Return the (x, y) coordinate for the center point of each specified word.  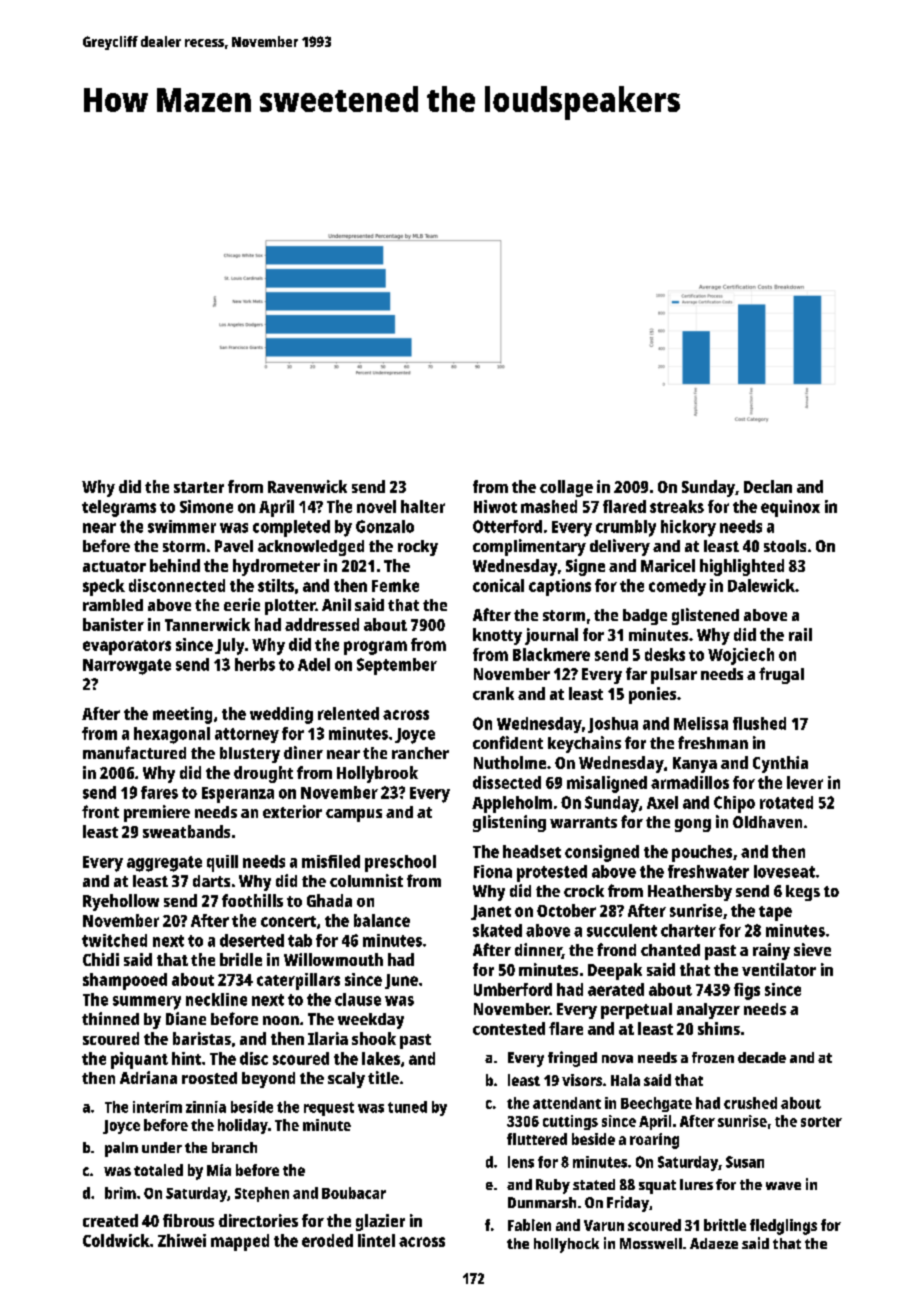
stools (785, 546)
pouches (702, 853)
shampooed (125, 981)
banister (113, 624)
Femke (395, 585)
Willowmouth (333, 959)
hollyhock (566, 1245)
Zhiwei (182, 1240)
